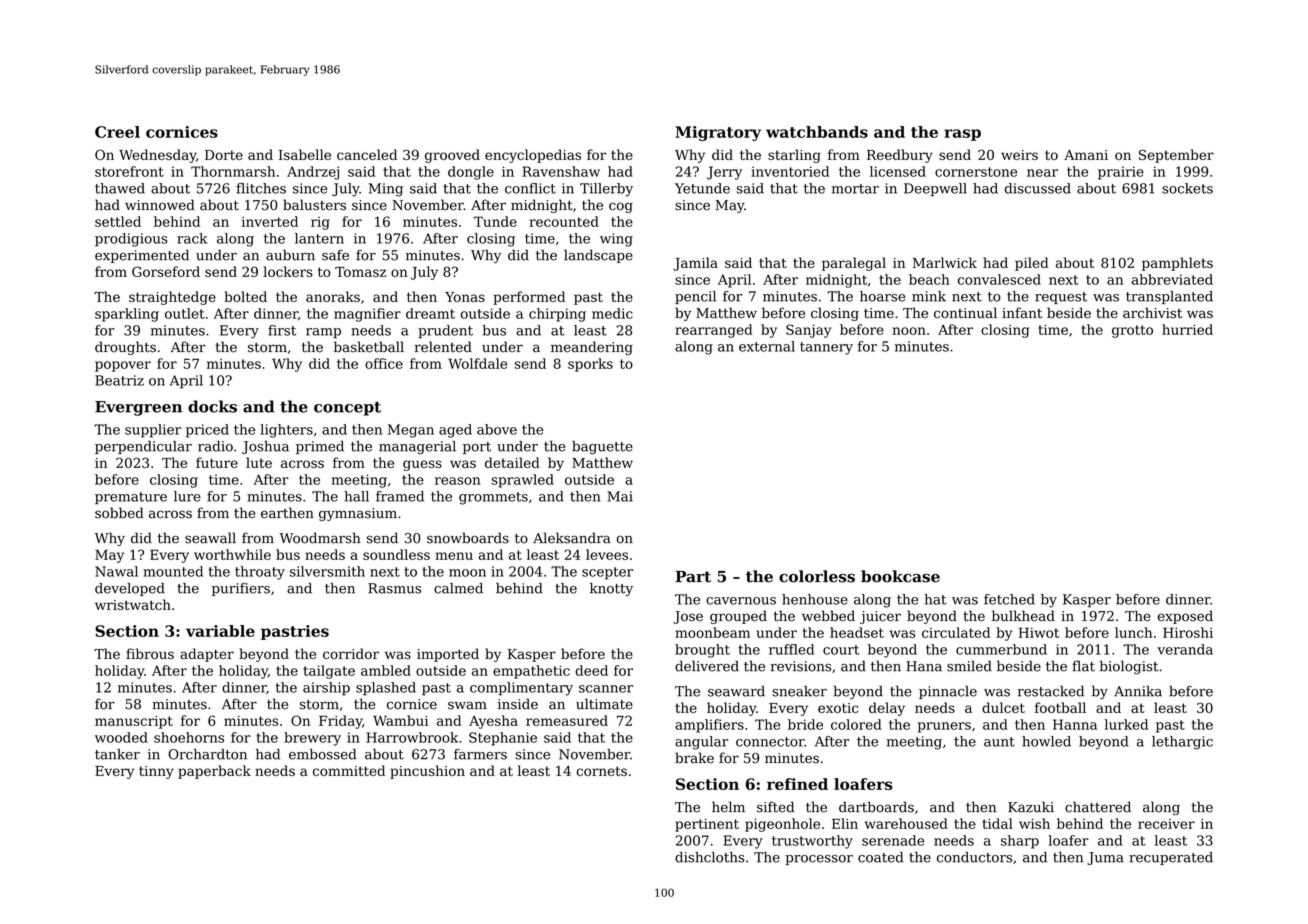 This page has width=1308, height=924. I want to click on Mai, so click(620, 496).
